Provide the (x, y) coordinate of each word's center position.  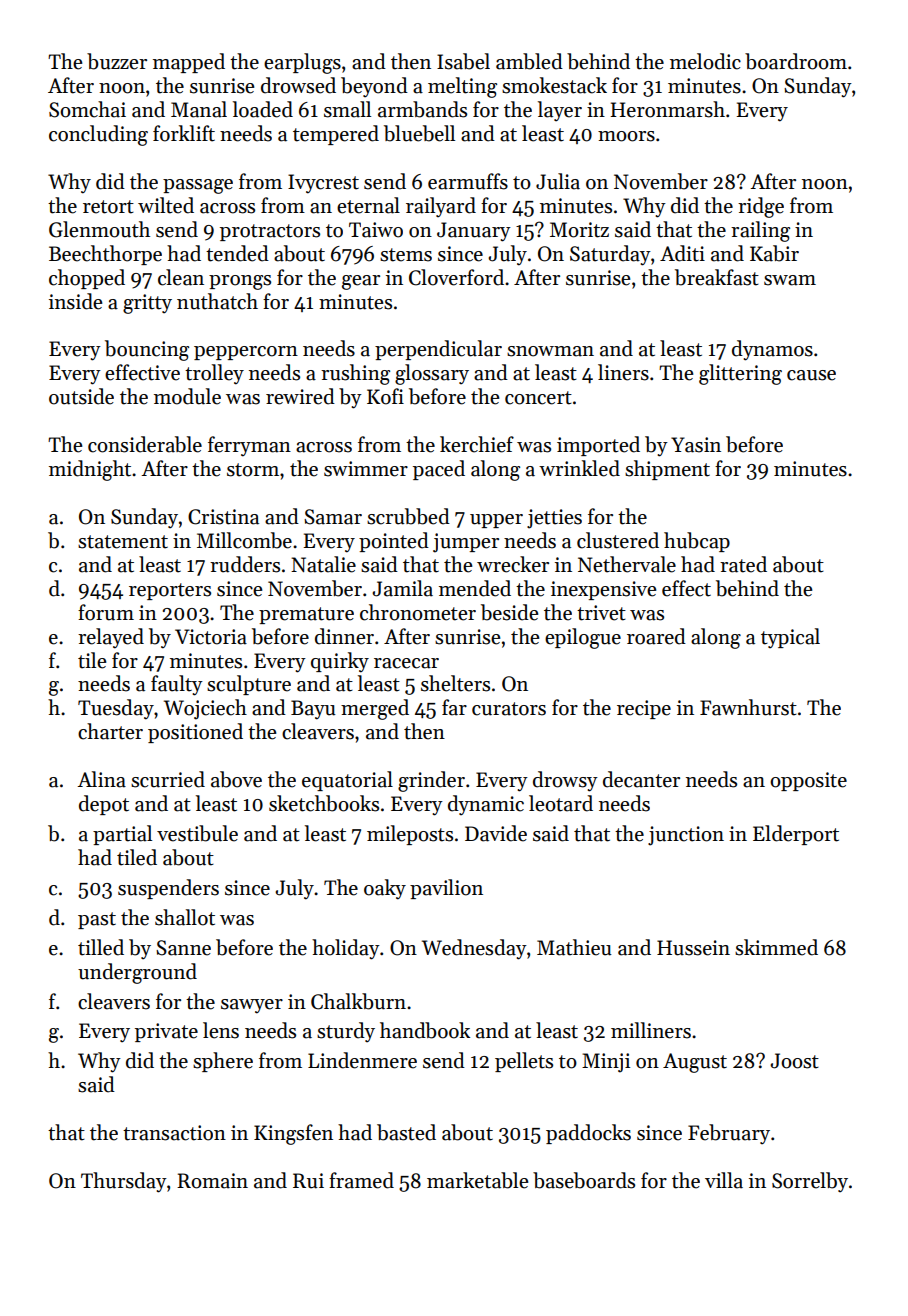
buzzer (117, 61)
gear (361, 282)
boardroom (796, 61)
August (695, 1063)
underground (137, 973)
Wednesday (474, 949)
